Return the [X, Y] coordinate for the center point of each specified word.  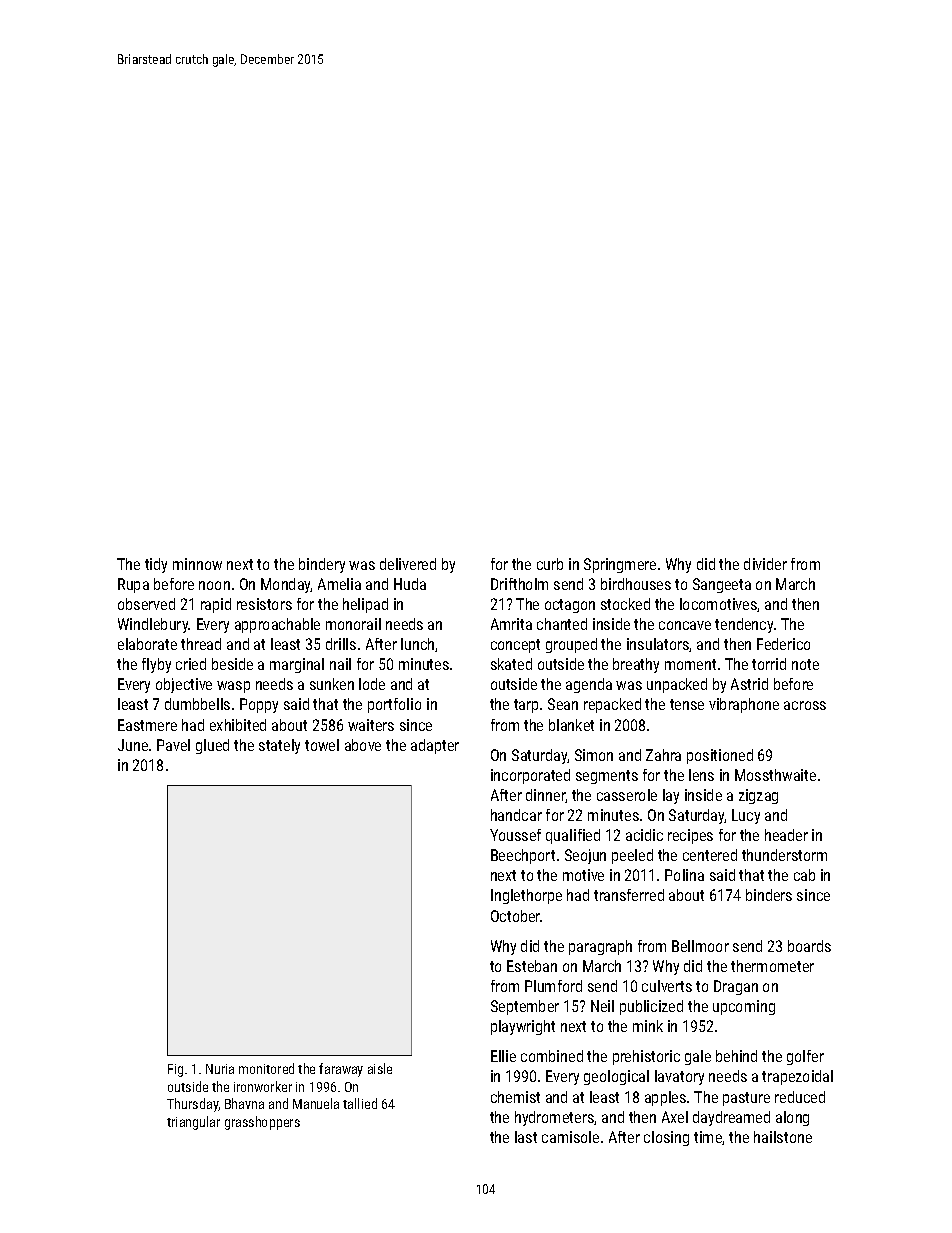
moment [690, 664]
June [133, 745]
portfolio [394, 705]
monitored [266, 1068]
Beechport [523, 856]
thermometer [772, 966]
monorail [353, 624]
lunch [417, 644]
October [516, 916]
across [805, 705]
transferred [629, 895]
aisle [380, 1068]
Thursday [193, 1105]
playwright [523, 1027]
